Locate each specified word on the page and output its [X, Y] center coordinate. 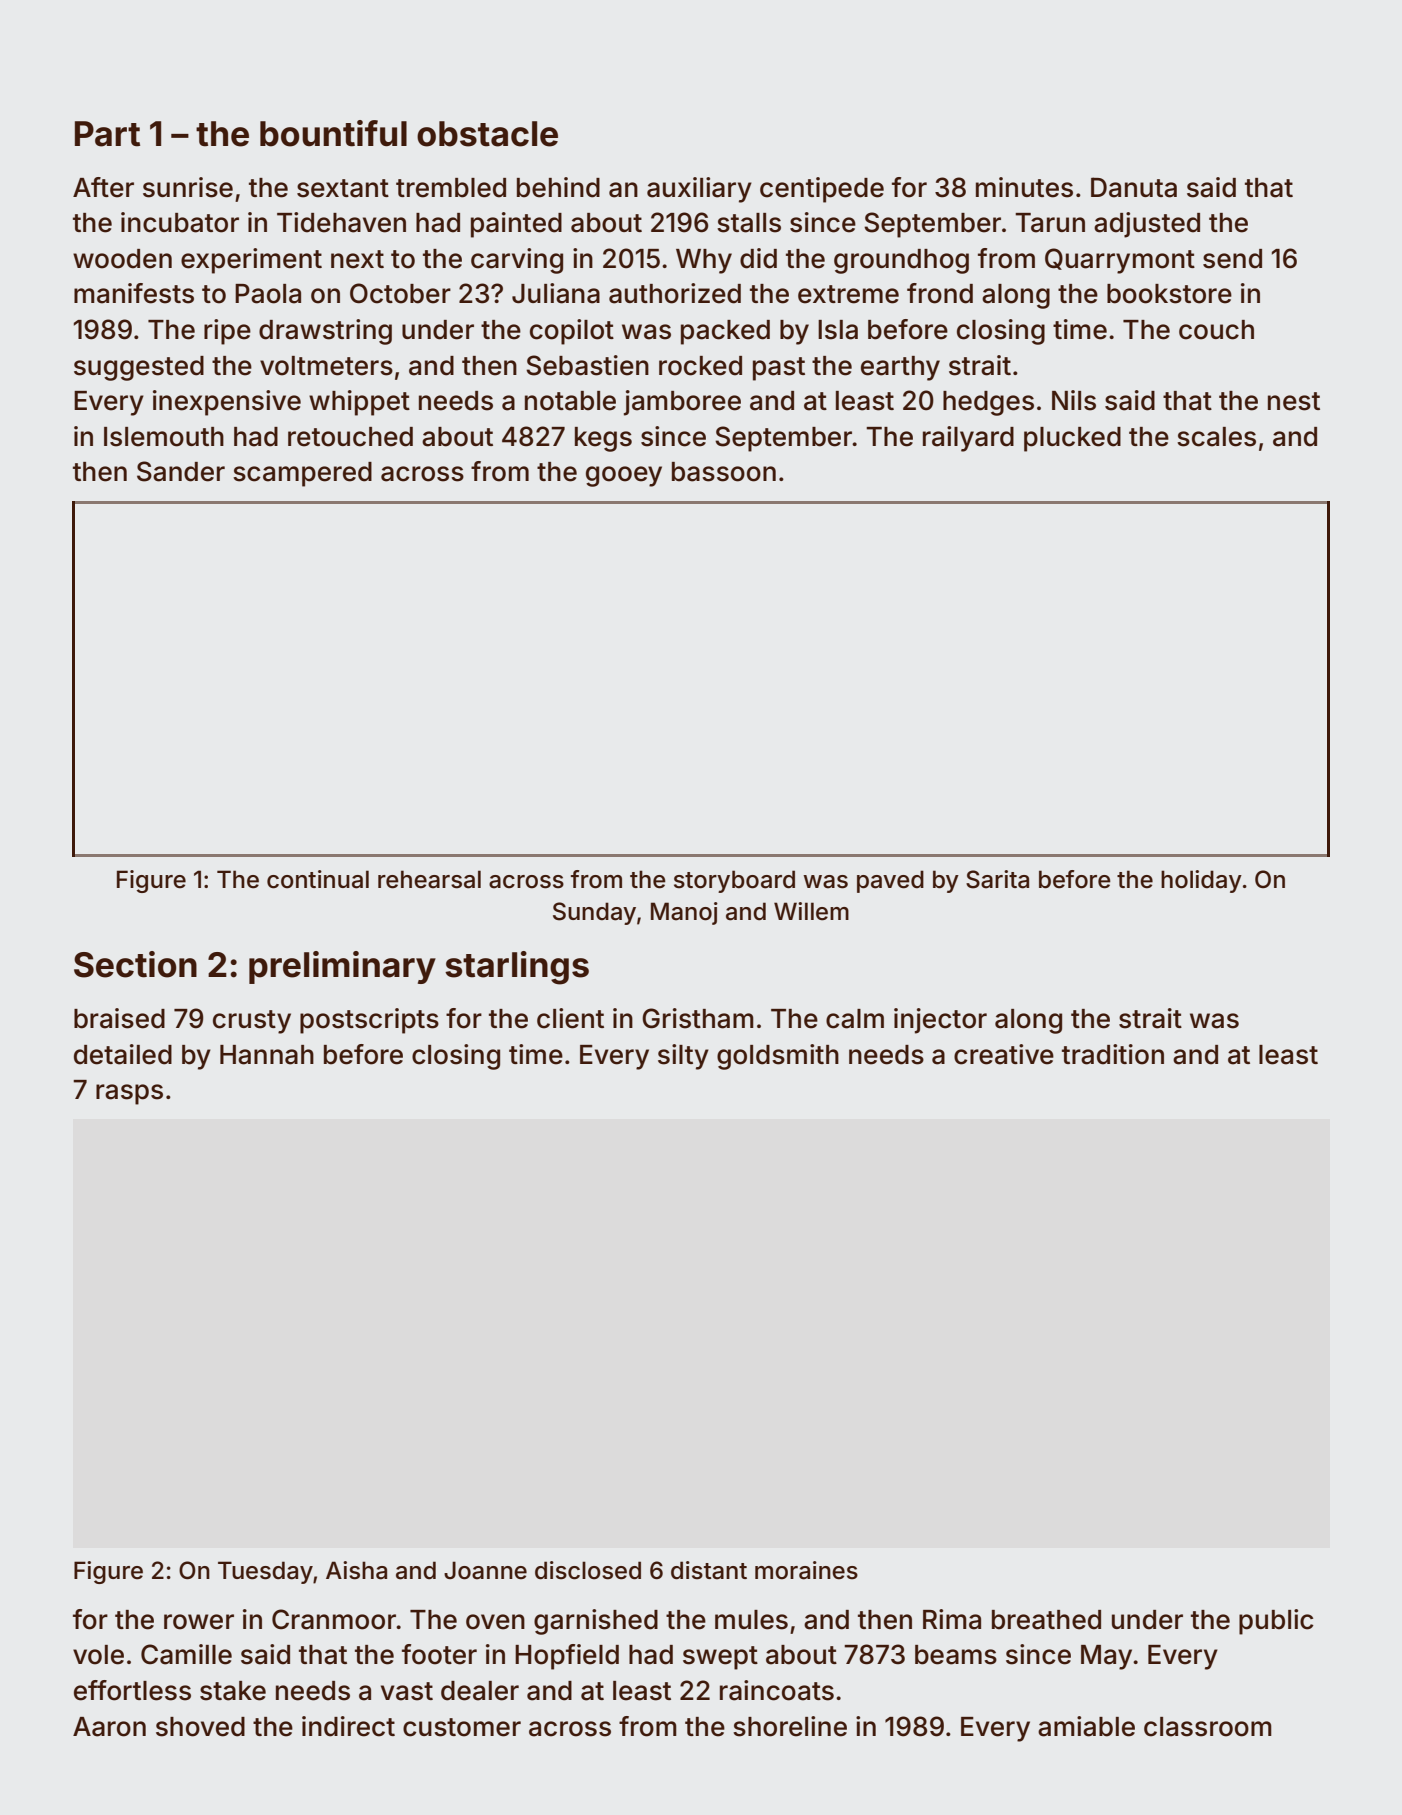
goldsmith [778, 1057]
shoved [200, 1727]
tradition [1113, 1054]
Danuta [1134, 187]
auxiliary [699, 190]
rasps [129, 1094]
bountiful [333, 133]
